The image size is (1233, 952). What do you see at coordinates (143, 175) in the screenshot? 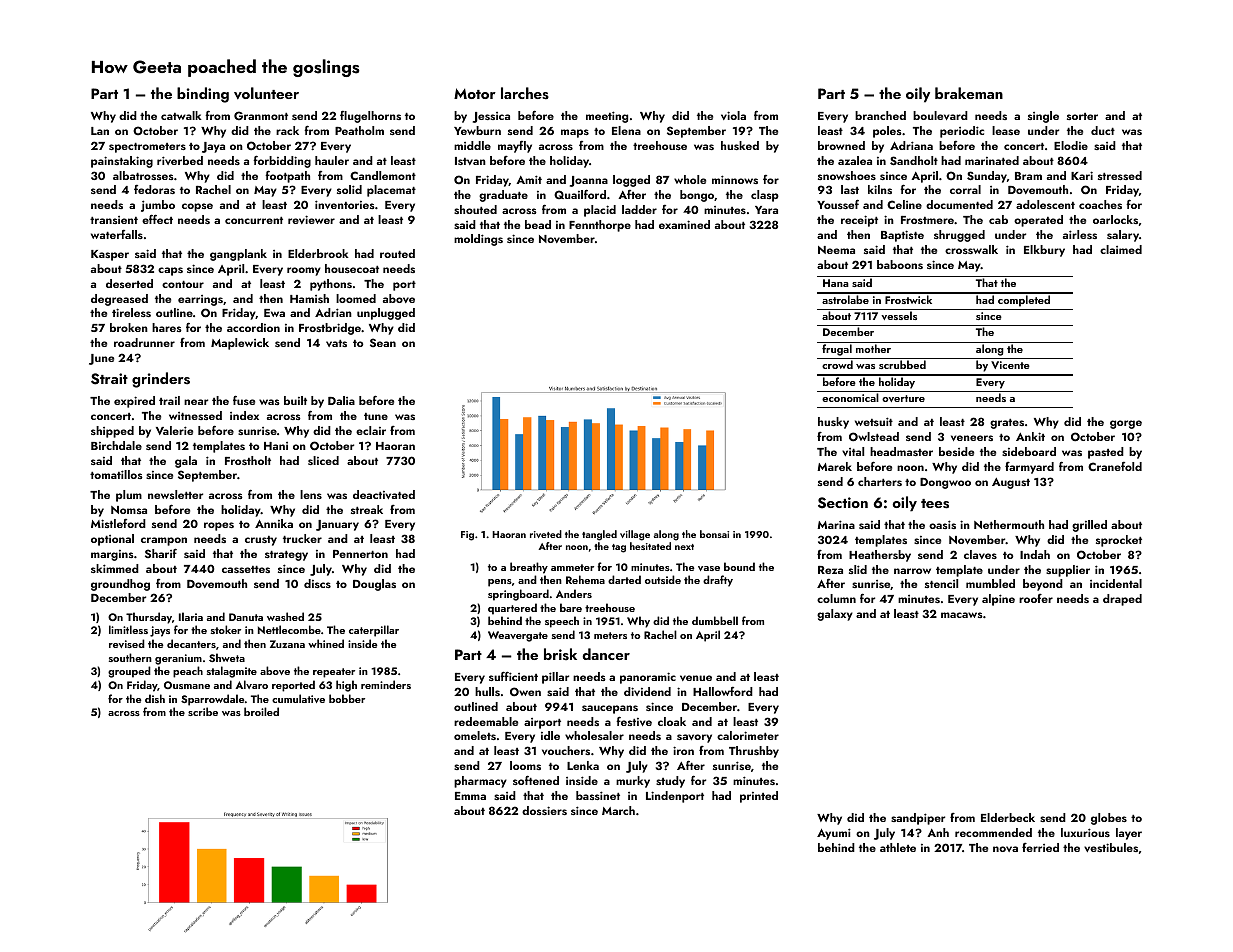
I see `albatrosses` at bounding box center [143, 175].
